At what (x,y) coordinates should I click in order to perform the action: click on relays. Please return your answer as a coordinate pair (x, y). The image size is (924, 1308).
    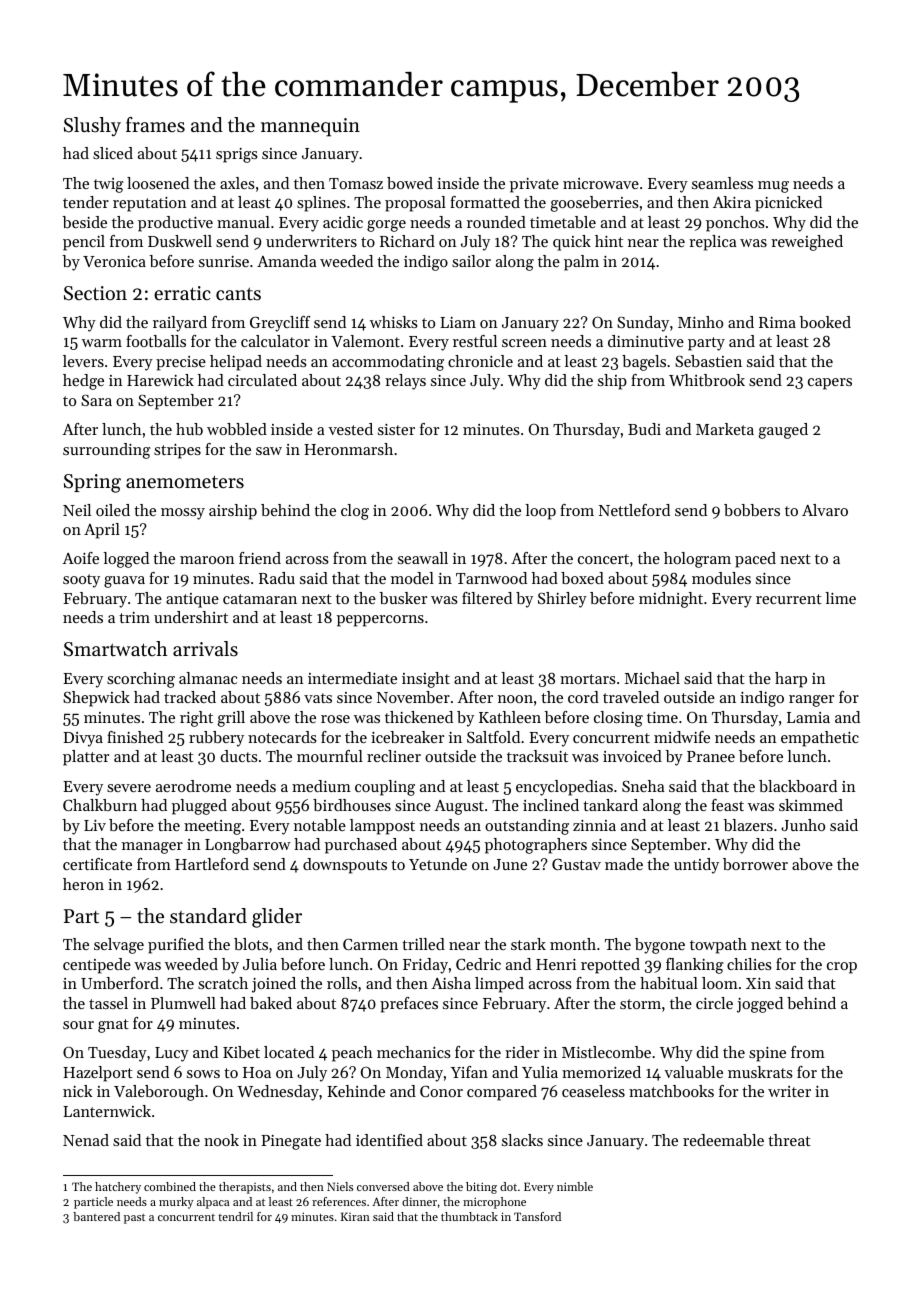
    Looking at the image, I should click on (405, 382).
